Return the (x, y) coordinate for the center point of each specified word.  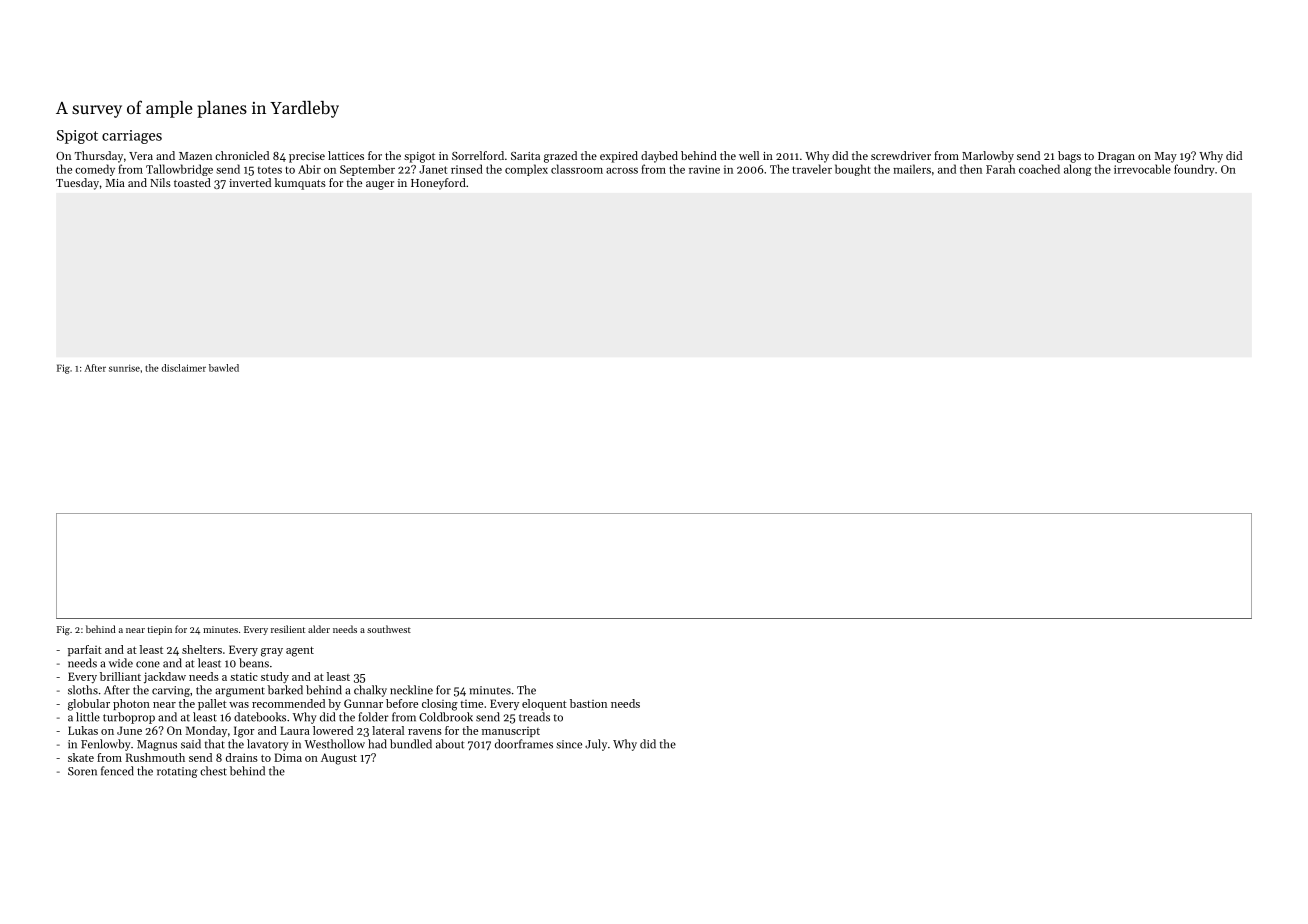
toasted (192, 182)
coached (1039, 169)
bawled (224, 368)
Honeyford (438, 184)
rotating (177, 772)
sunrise (124, 368)
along (1078, 170)
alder (319, 629)
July (596, 745)
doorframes (524, 744)
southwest (389, 629)
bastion (588, 703)
